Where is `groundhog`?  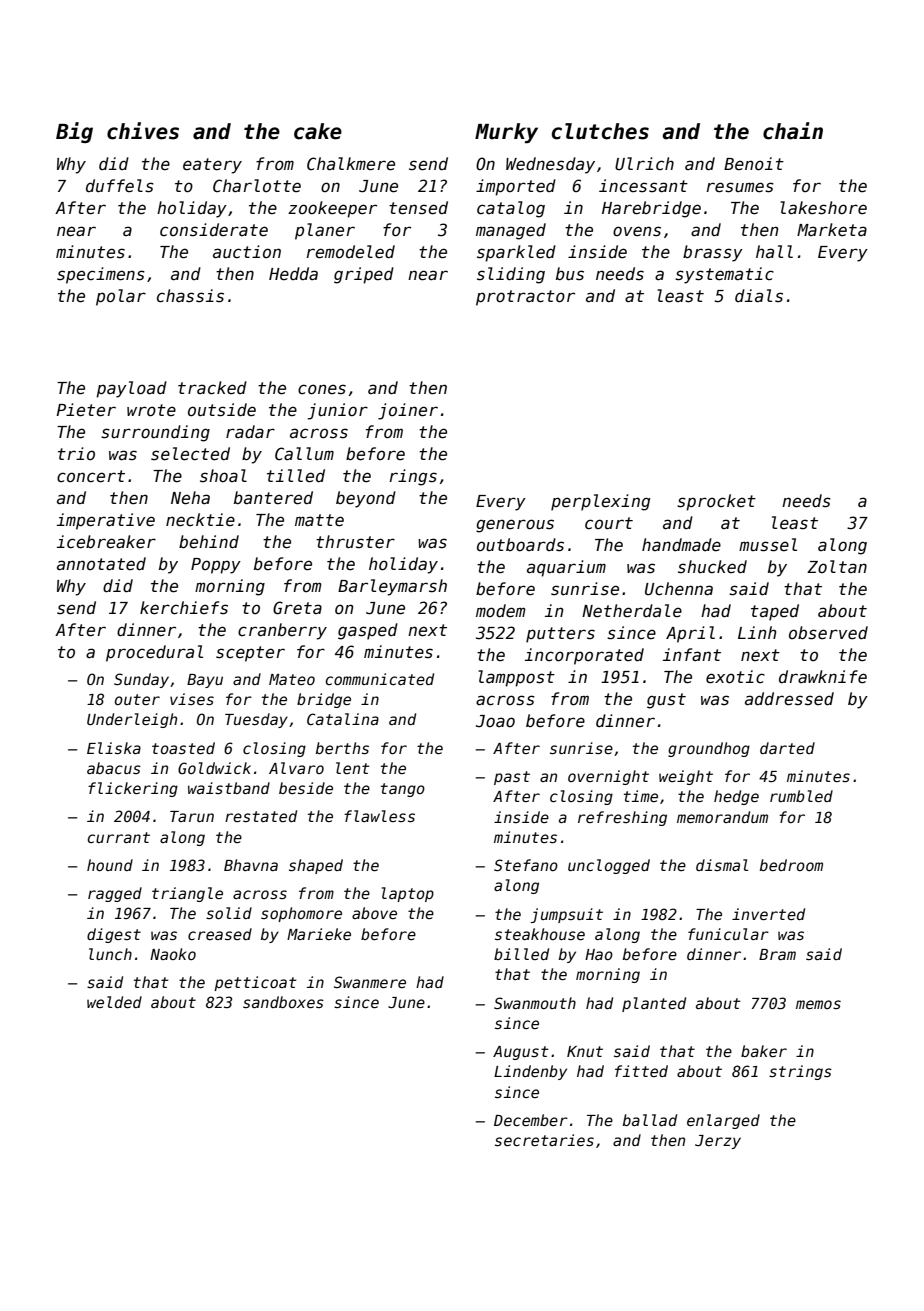
groundhog is located at coordinates (709, 749).
